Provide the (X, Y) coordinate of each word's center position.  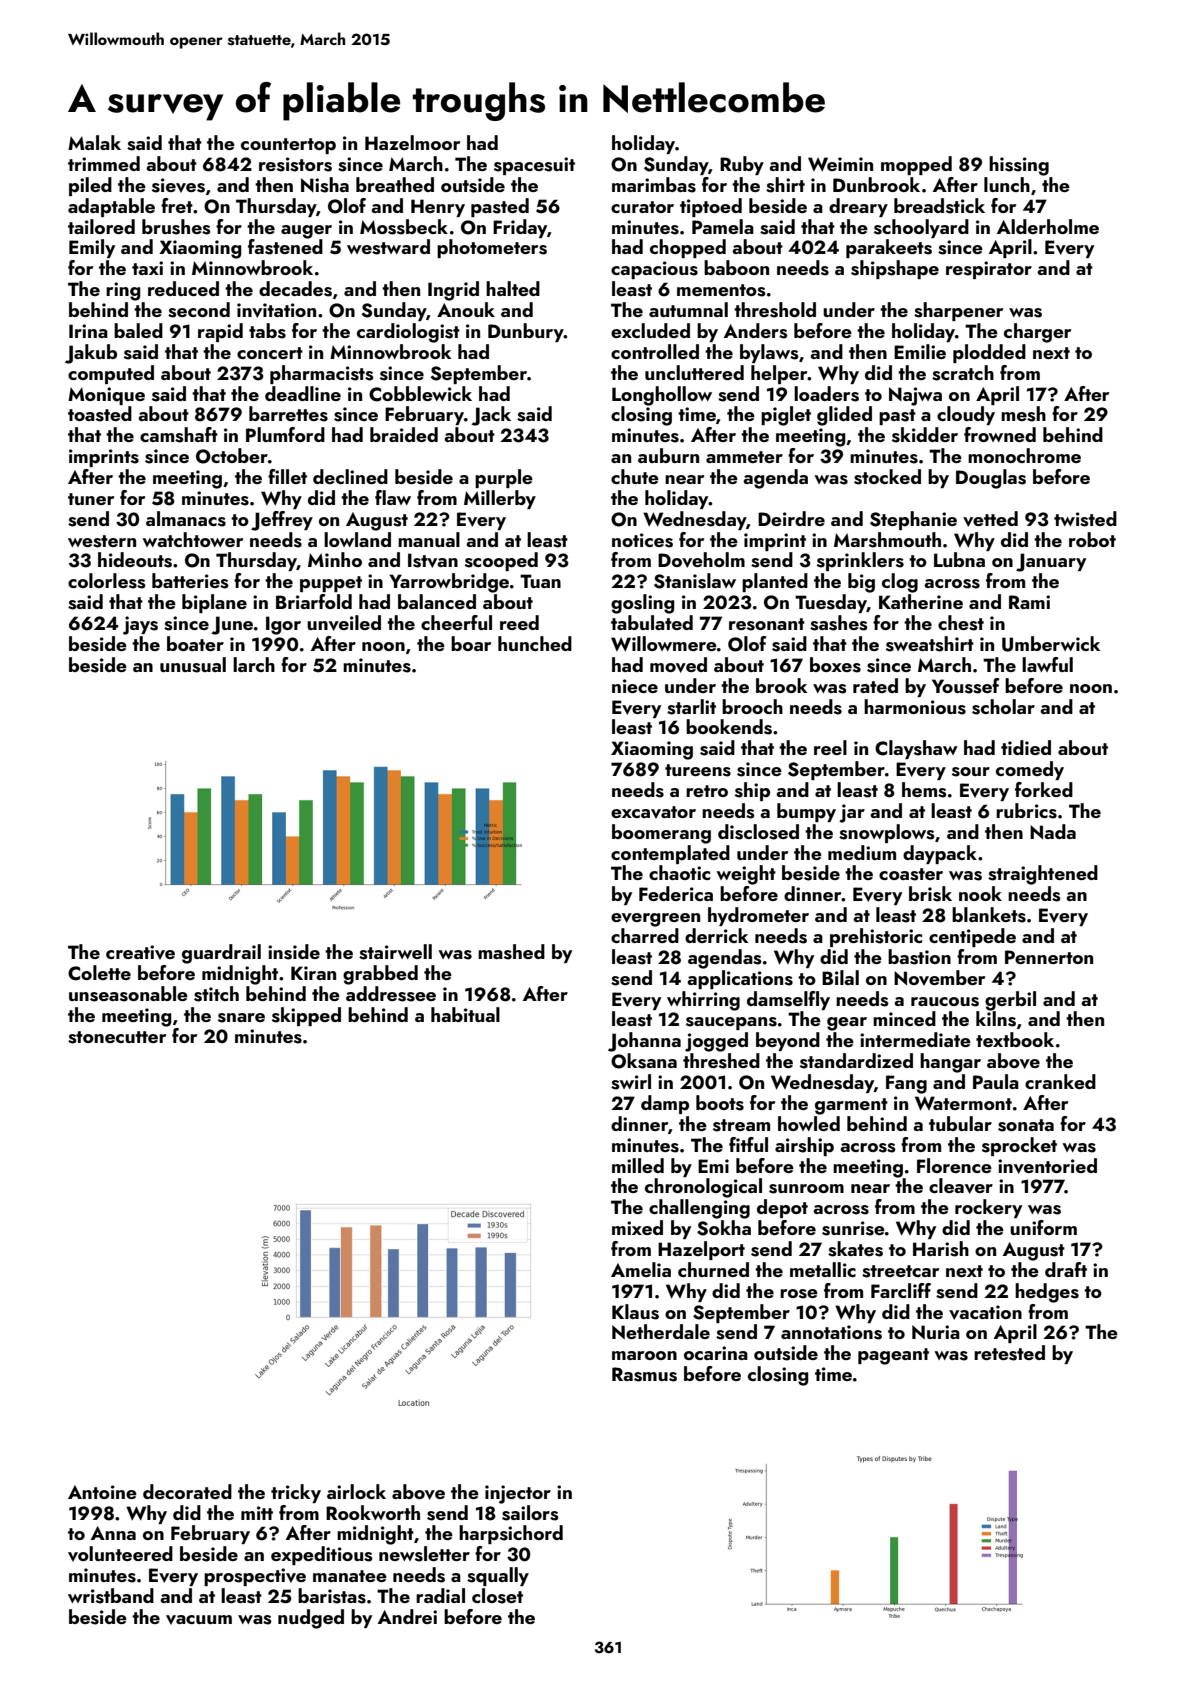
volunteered (120, 1554)
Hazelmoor (412, 142)
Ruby (742, 165)
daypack (940, 854)
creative (140, 952)
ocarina (716, 1353)
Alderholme (1048, 226)
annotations (831, 1332)
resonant (767, 624)
